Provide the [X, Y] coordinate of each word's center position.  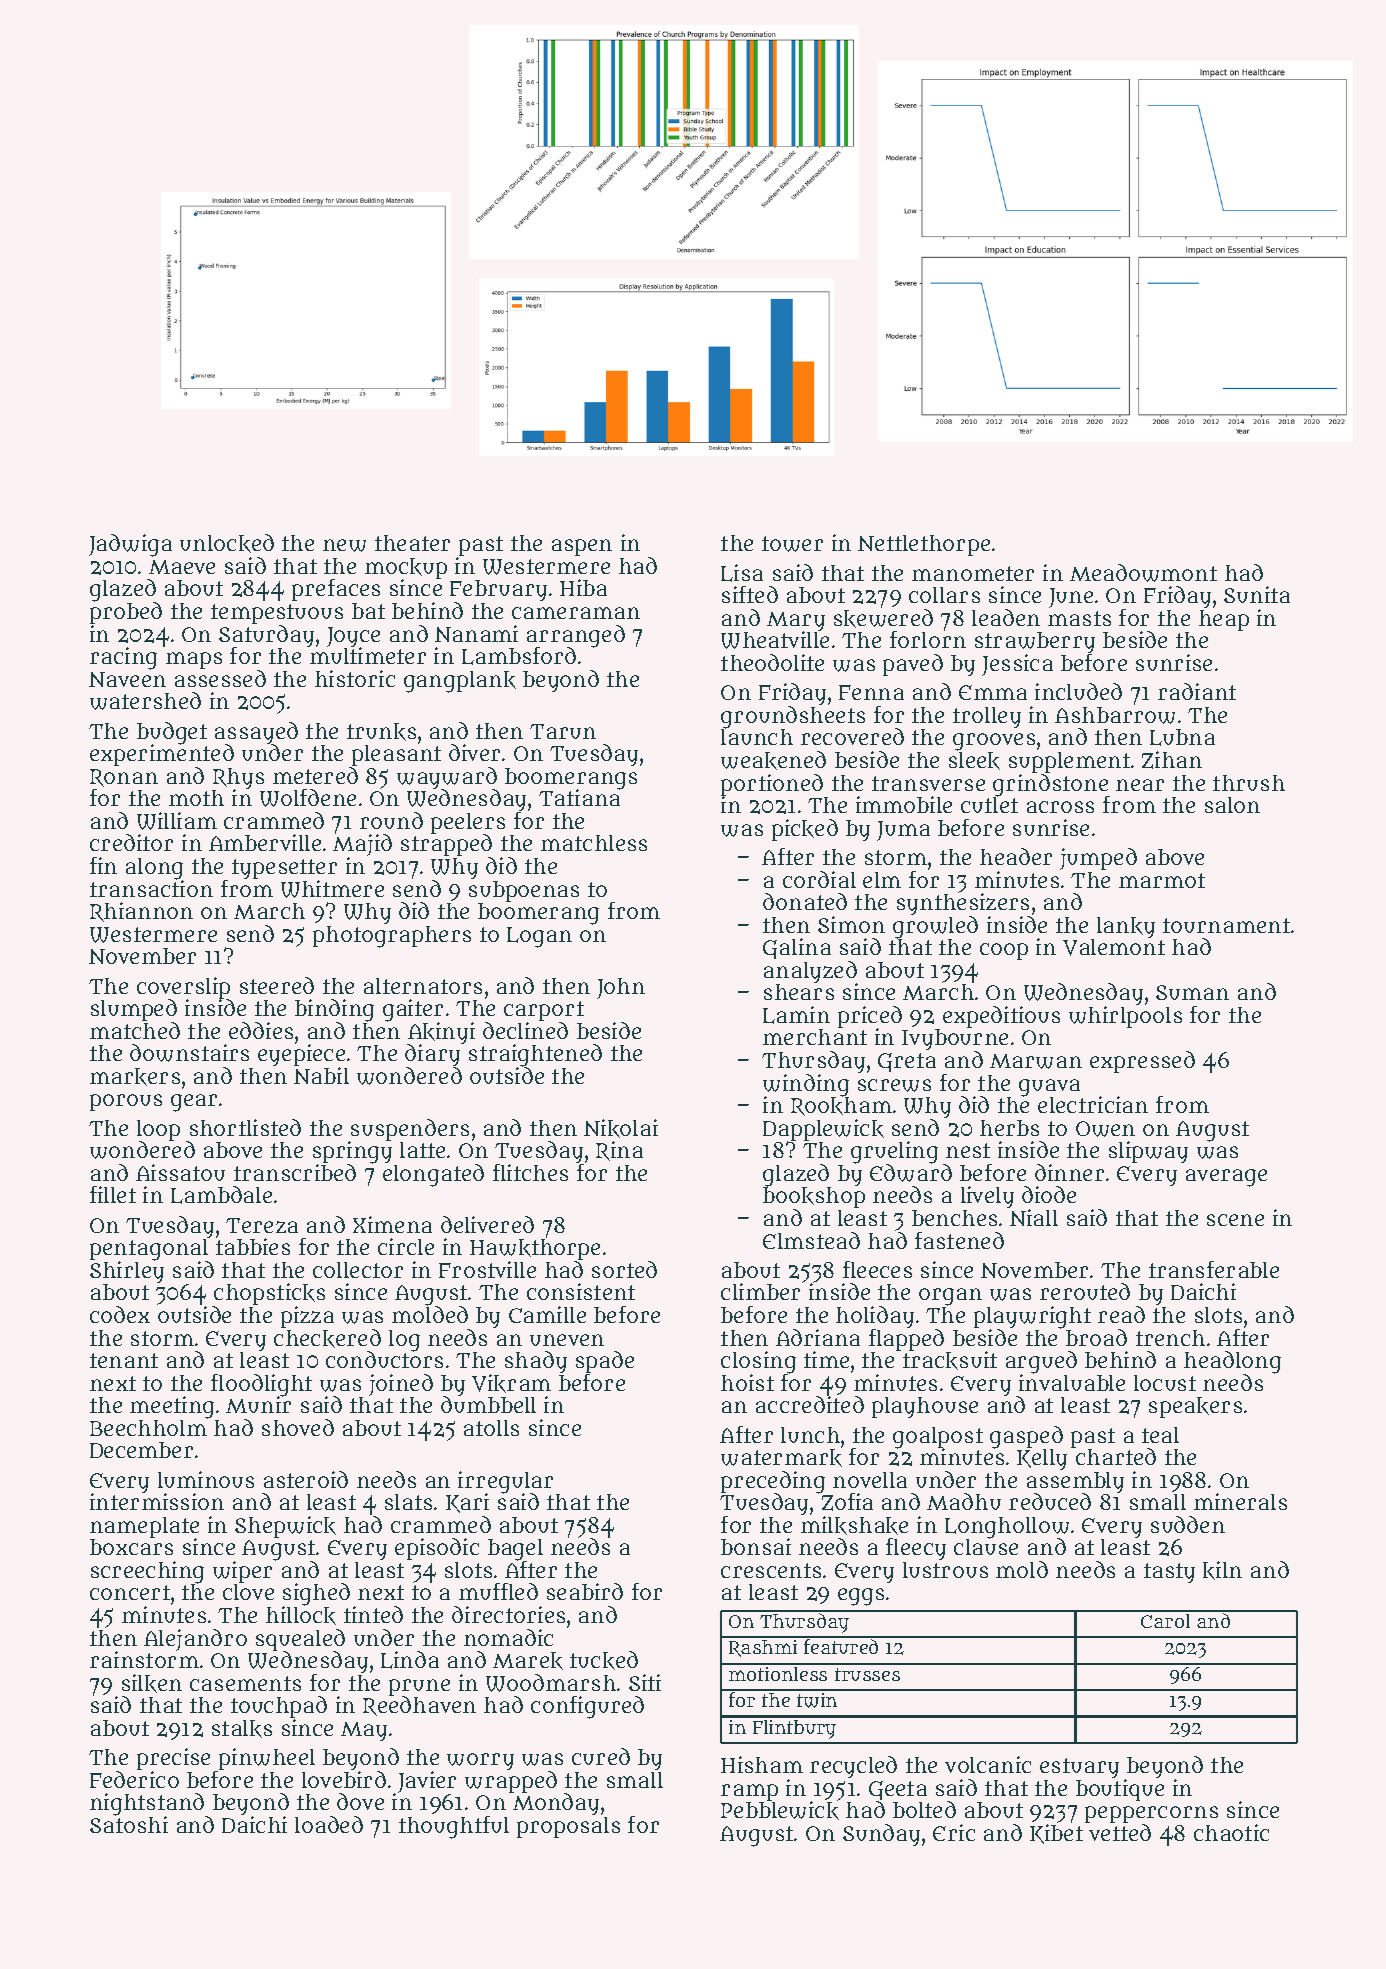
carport [544, 1011]
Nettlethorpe [924, 545]
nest [968, 1150]
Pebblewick [780, 1811]
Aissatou [180, 1172]
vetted [1120, 1832]
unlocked [227, 543]
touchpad [279, 1707]
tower [792, 544]
